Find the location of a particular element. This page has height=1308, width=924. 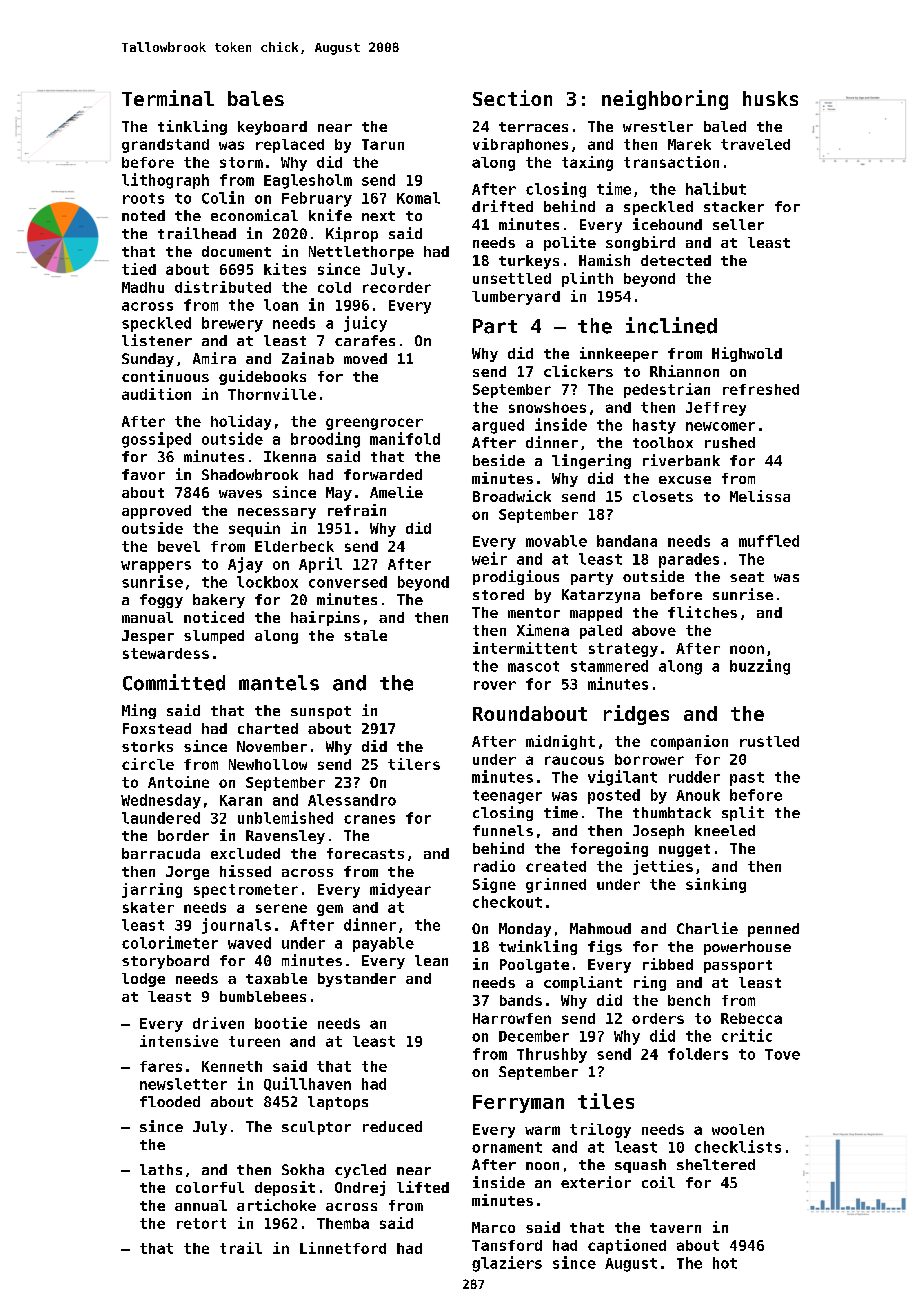

retort is located at coordinates (201, 1223).
